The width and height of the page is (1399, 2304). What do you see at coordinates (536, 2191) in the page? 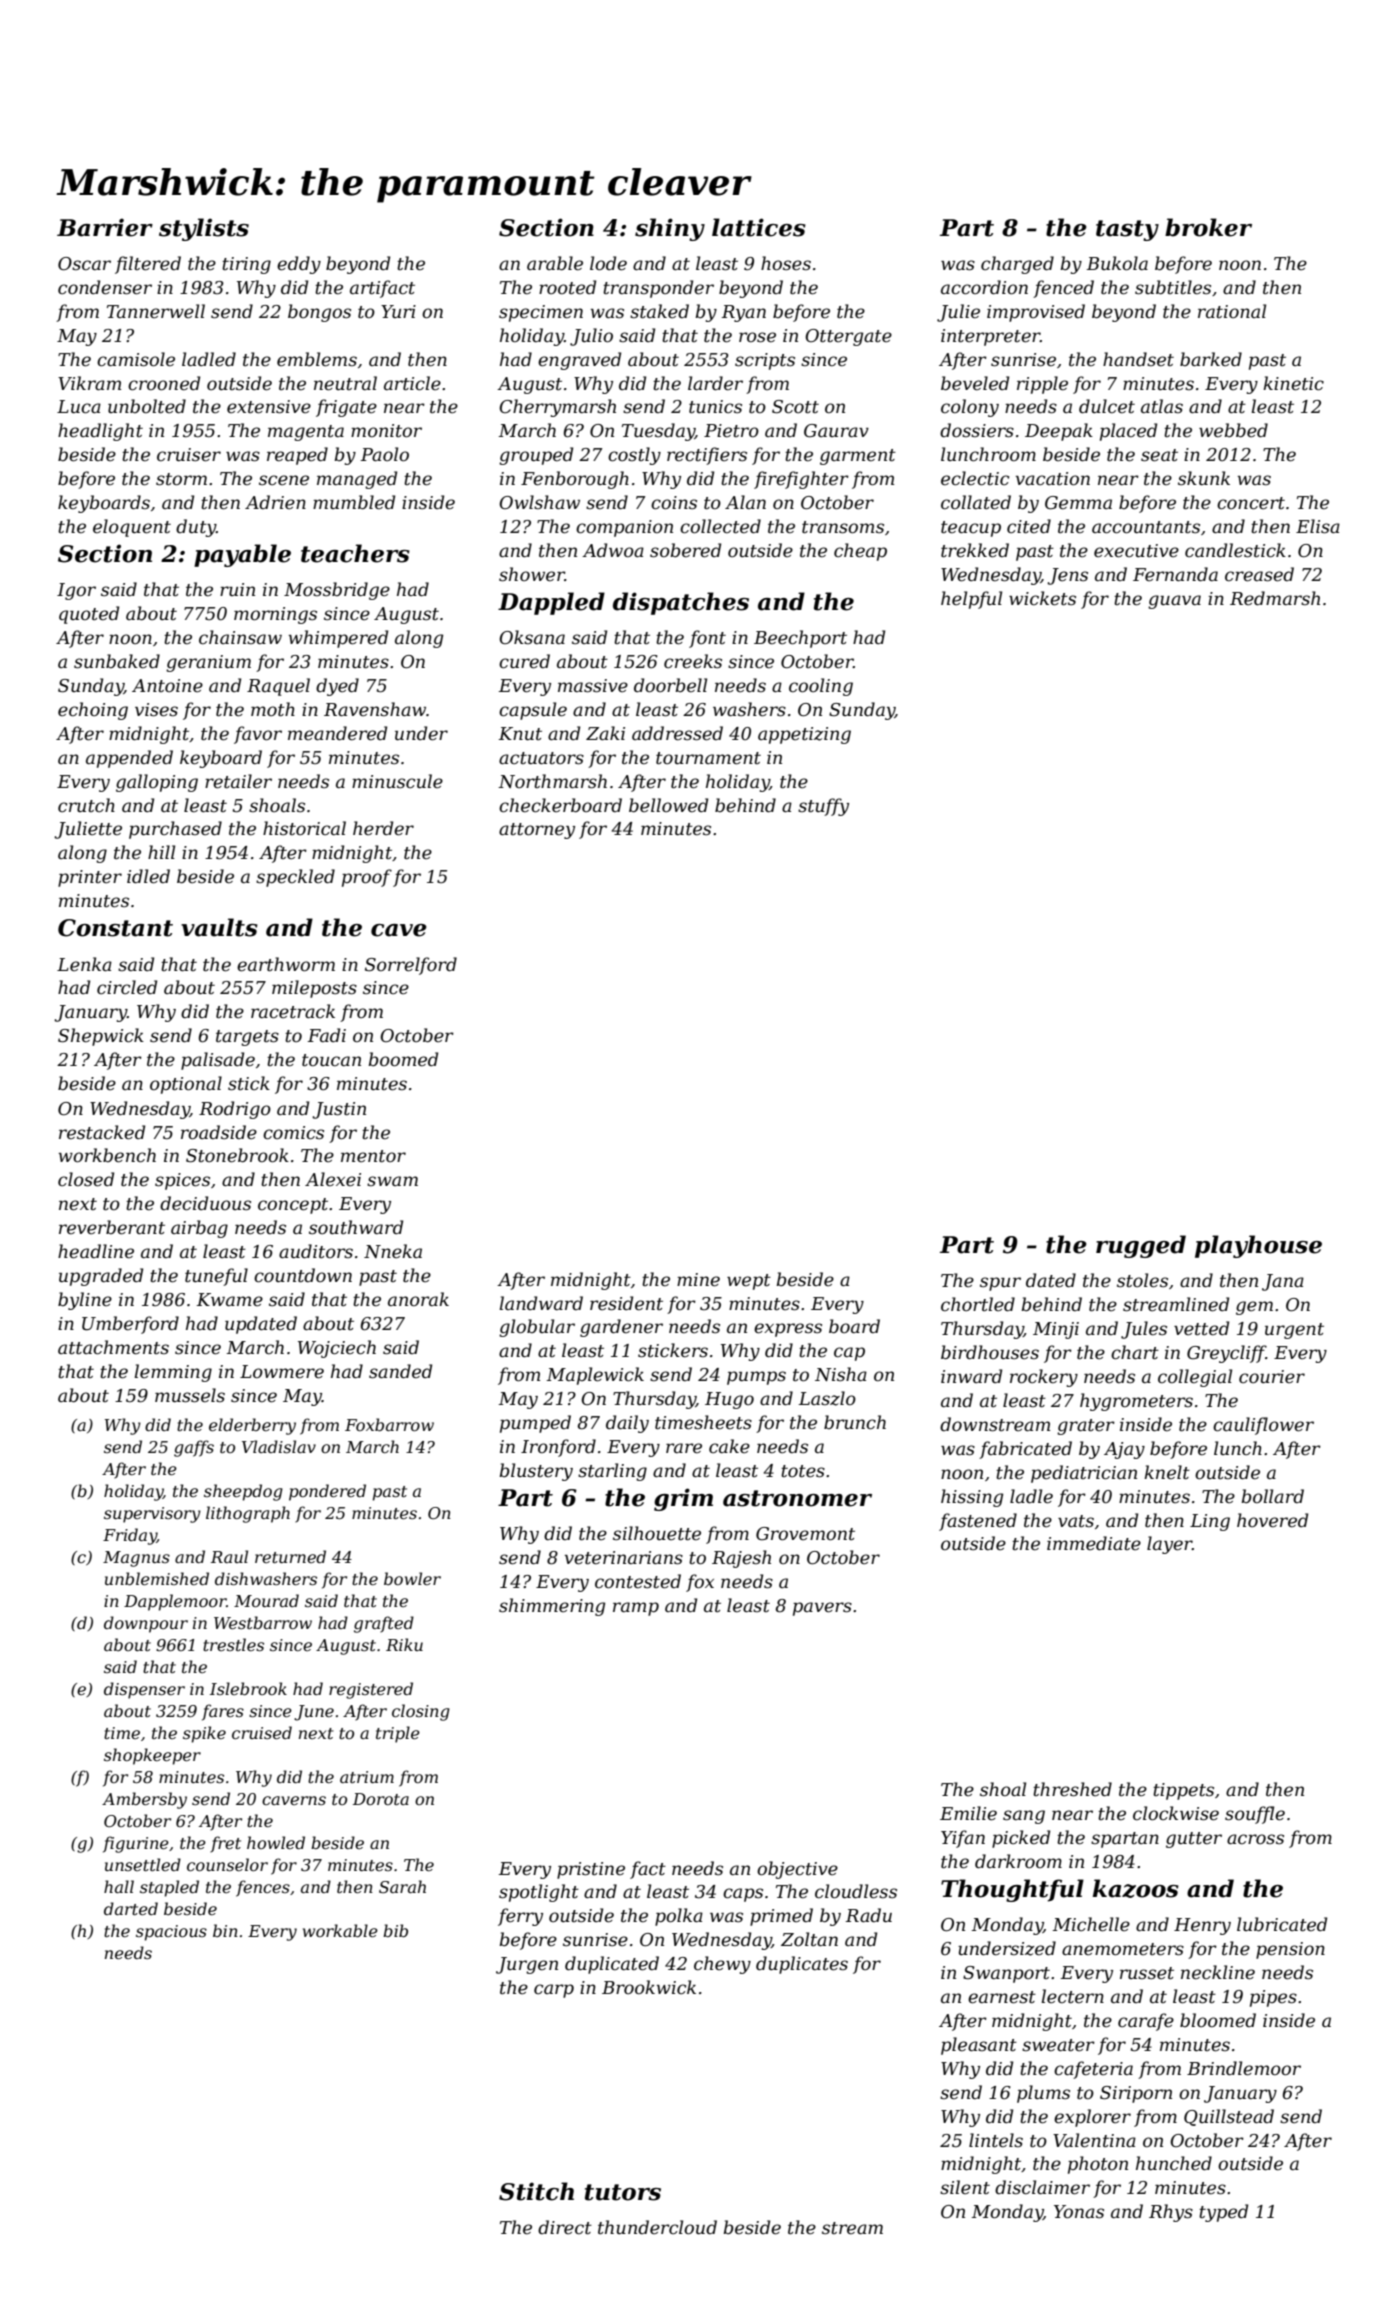
I see `Stitch` at bounding box center [536, 2191].
